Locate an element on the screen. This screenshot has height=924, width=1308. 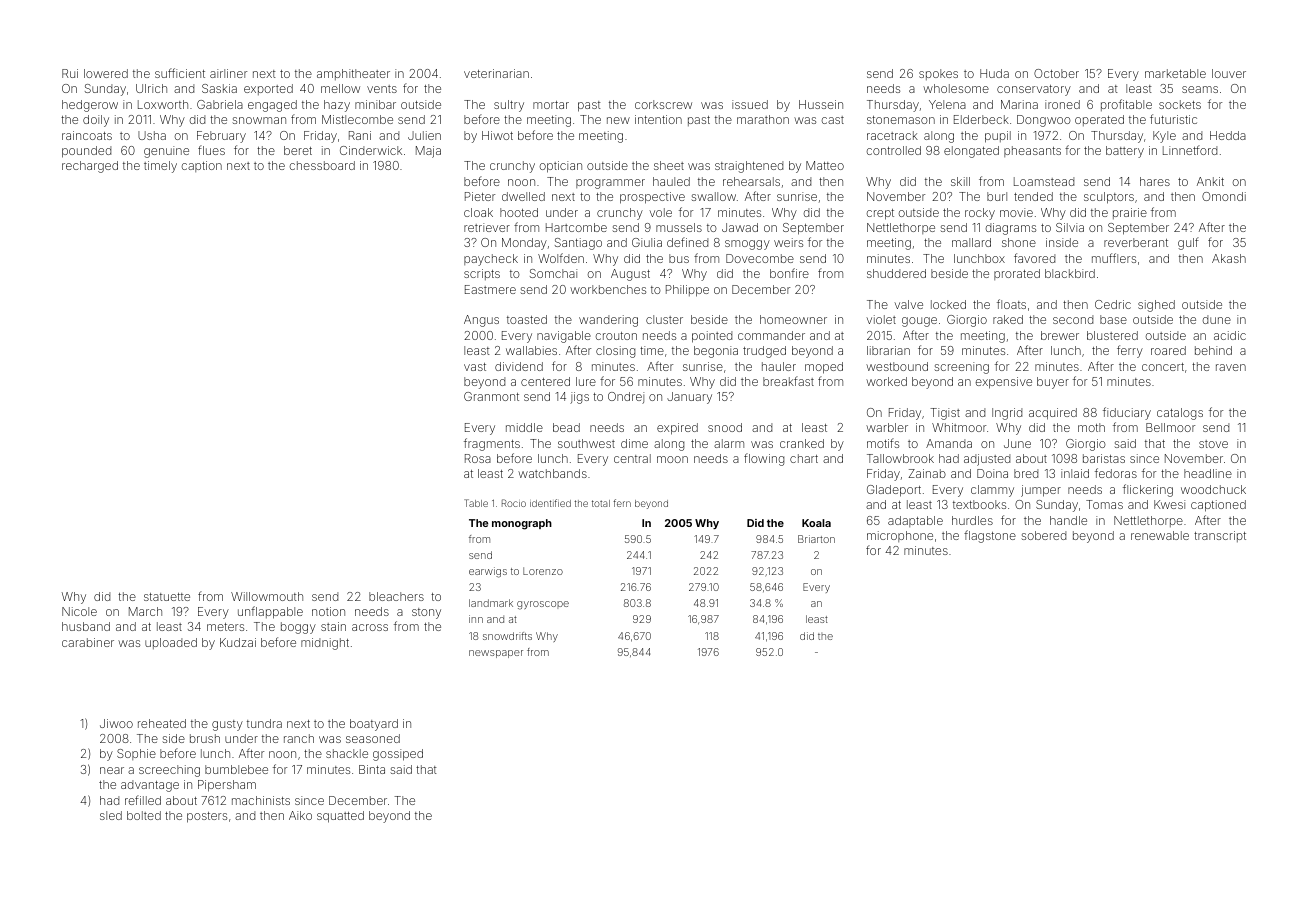
meters is located at coordinates (225, 627).
